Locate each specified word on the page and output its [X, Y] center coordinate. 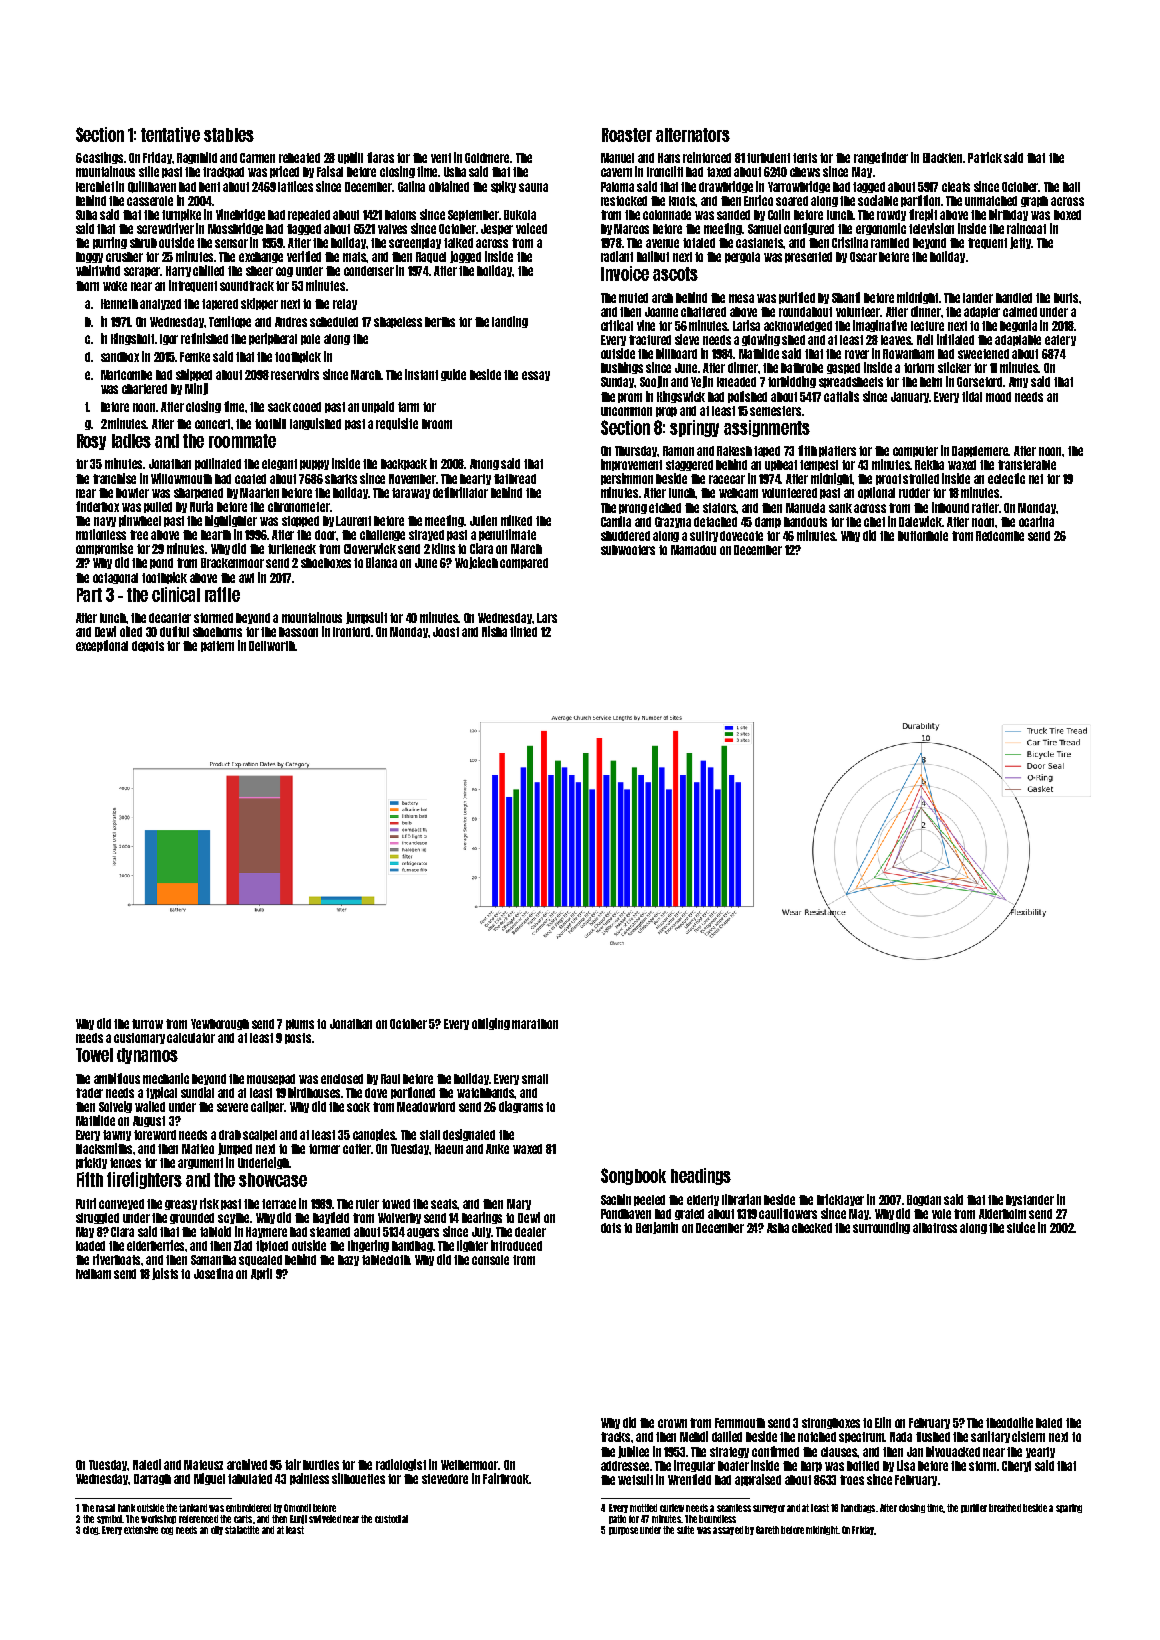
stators [720, 508]
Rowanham [908, 354]
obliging [491, 1024]
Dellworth [272, 646]
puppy [314, 465]
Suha [86, 215]
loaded [90, 1246]
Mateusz [203, 1465]
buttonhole [923, 536]
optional [876, 493]
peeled [649, 1200]
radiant [617, 256]
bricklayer [840, 1200]
